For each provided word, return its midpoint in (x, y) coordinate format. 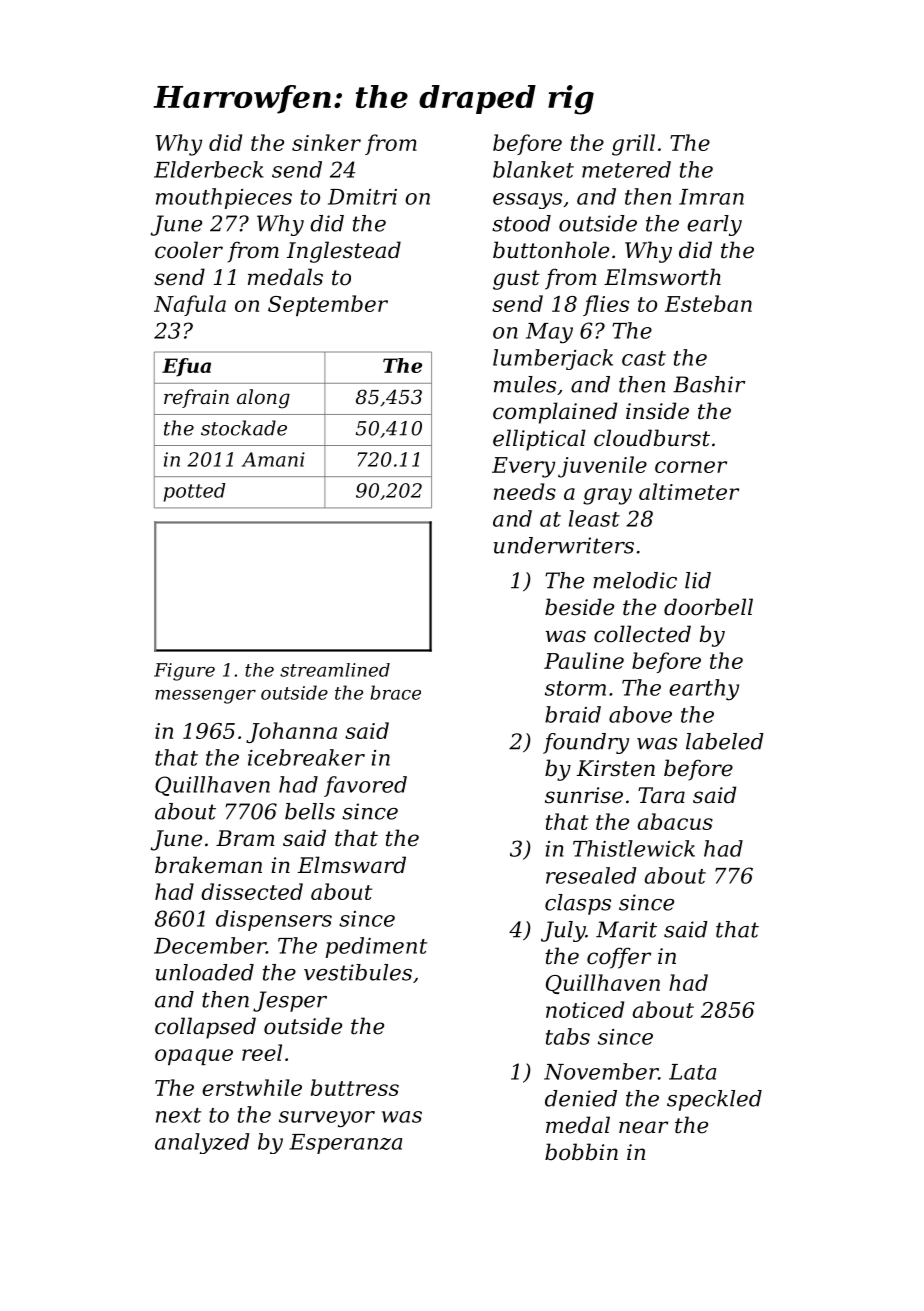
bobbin (581, 1152)
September (328, 305)
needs (525, 491)
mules (525, 384)
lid (698, 580)
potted (194, 492)
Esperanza (345, 1144)
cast (644, 358)
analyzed (202, 1143)
